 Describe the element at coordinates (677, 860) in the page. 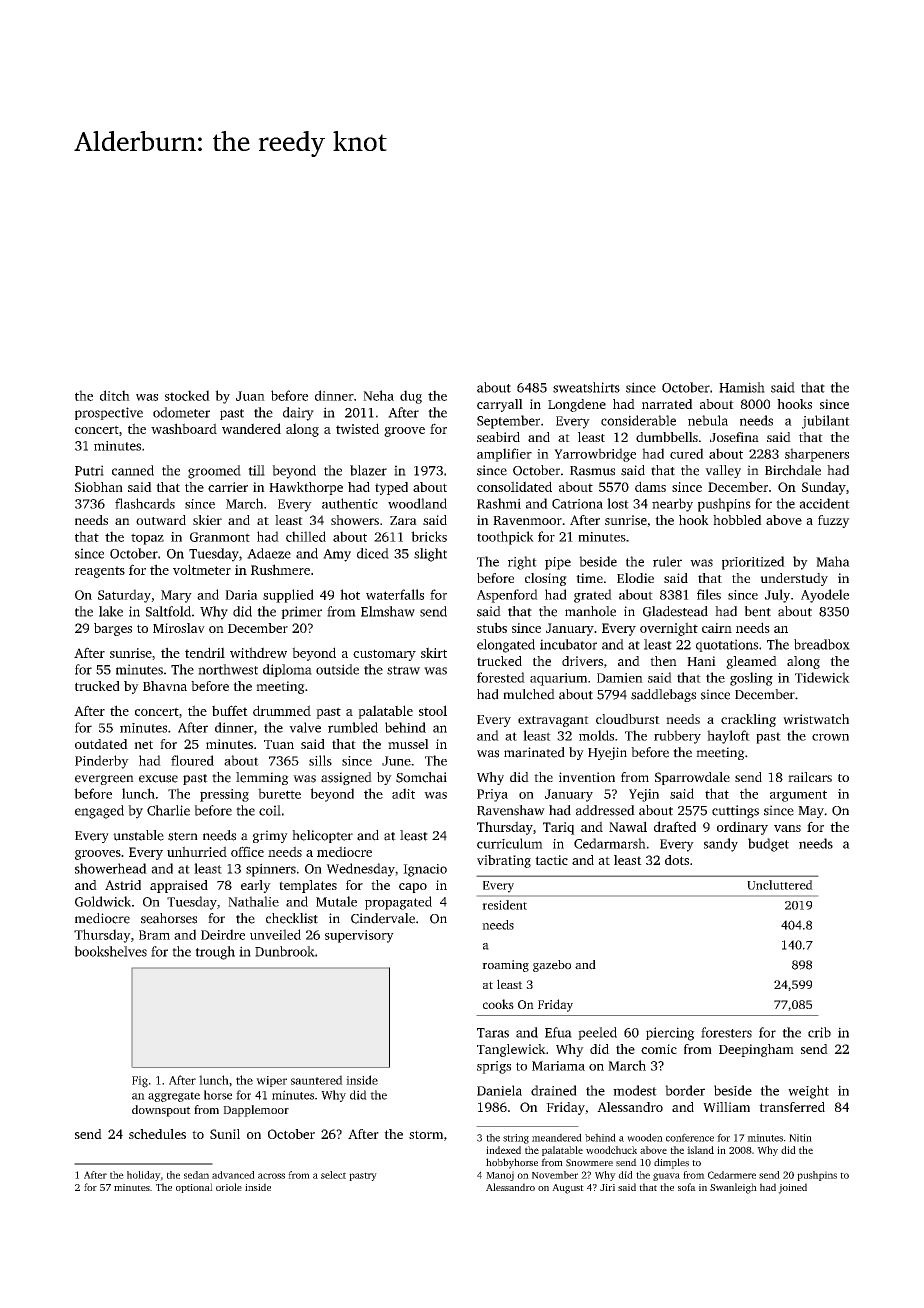

I see `dots` at that location.
